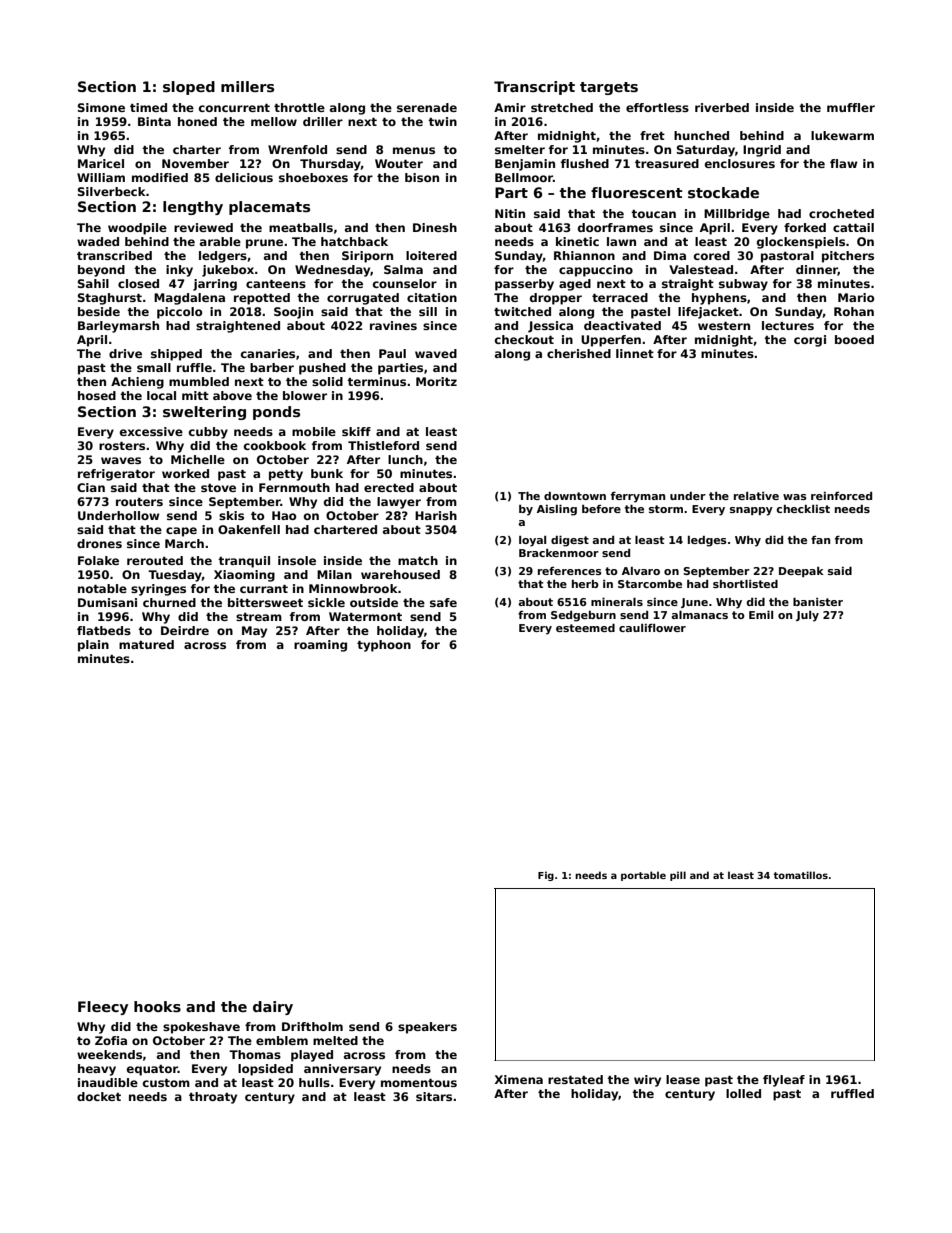 This image has height=1233, width=952. Describe the element at coordinates (579, 353) in the image. I see `cherished` at that location.
